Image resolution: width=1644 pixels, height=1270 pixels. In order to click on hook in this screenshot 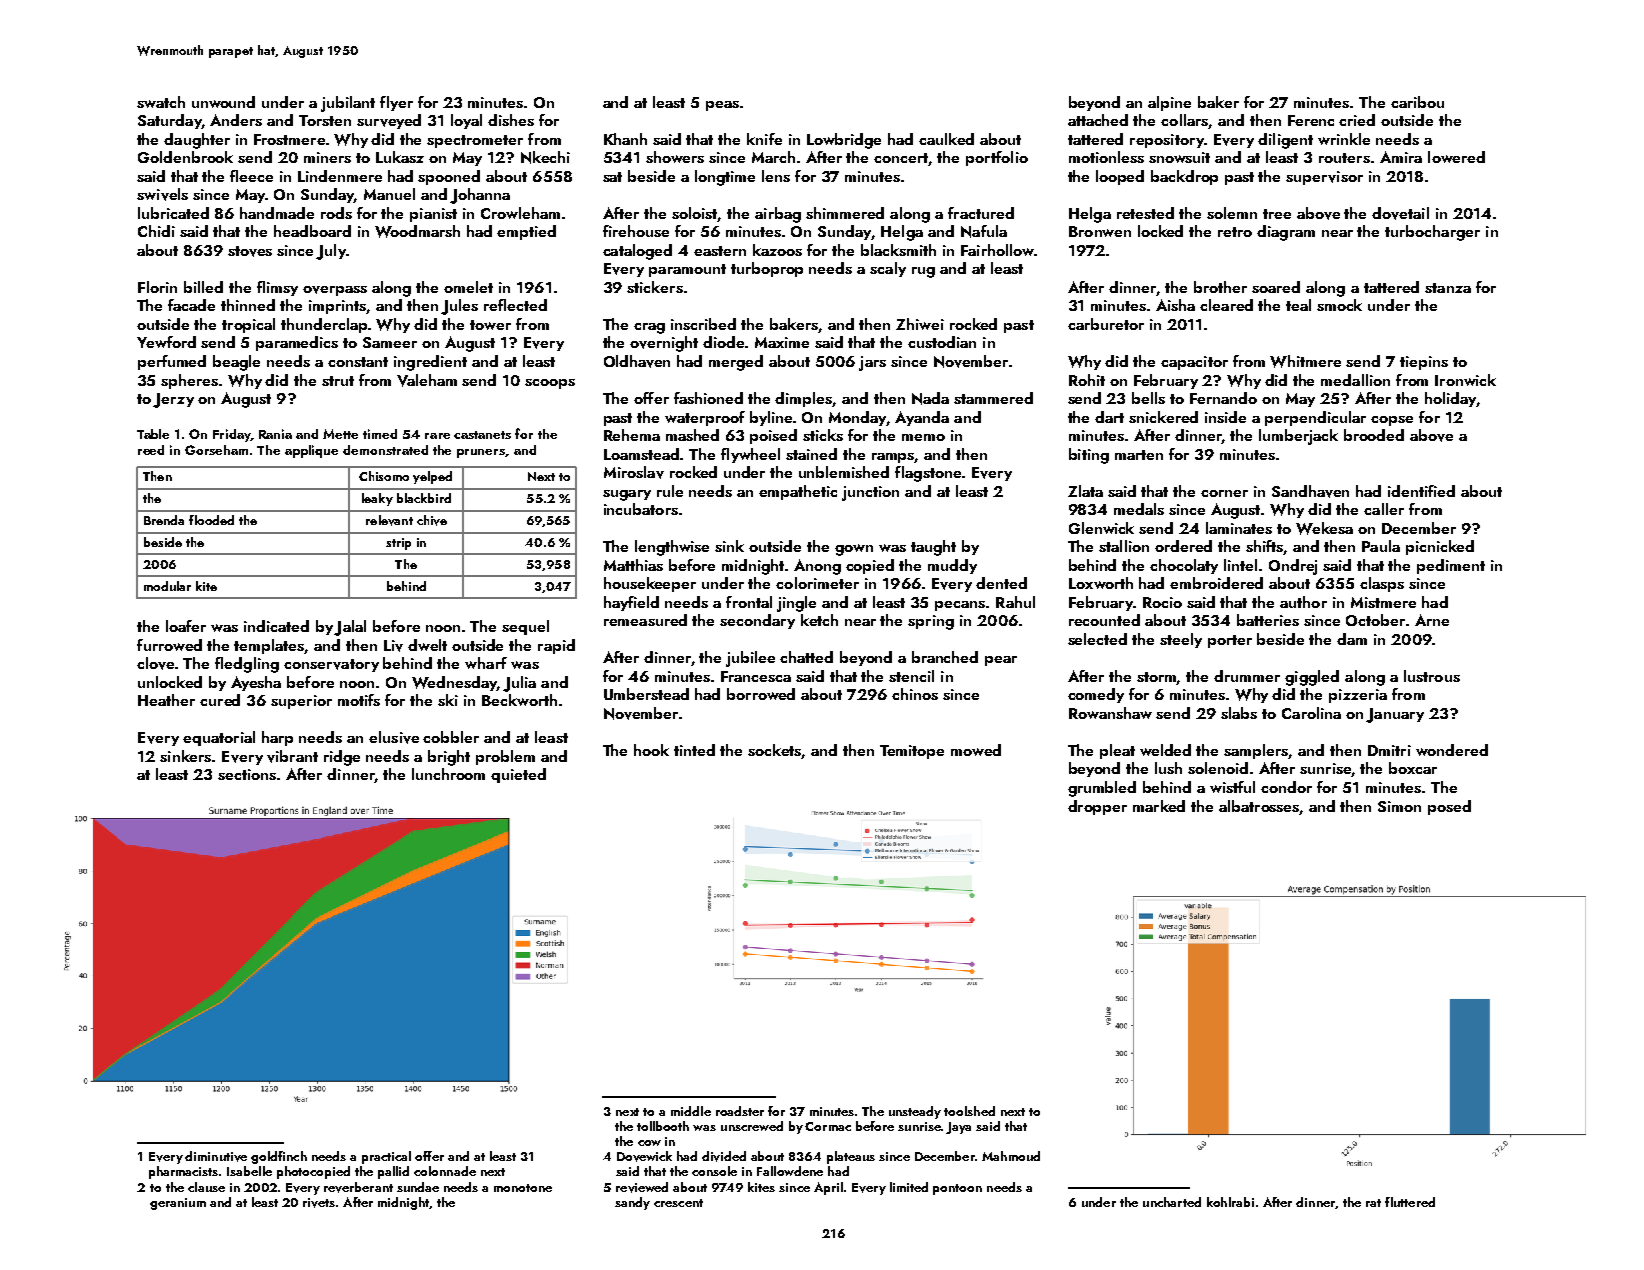, I will do `click(651, 750)`.
